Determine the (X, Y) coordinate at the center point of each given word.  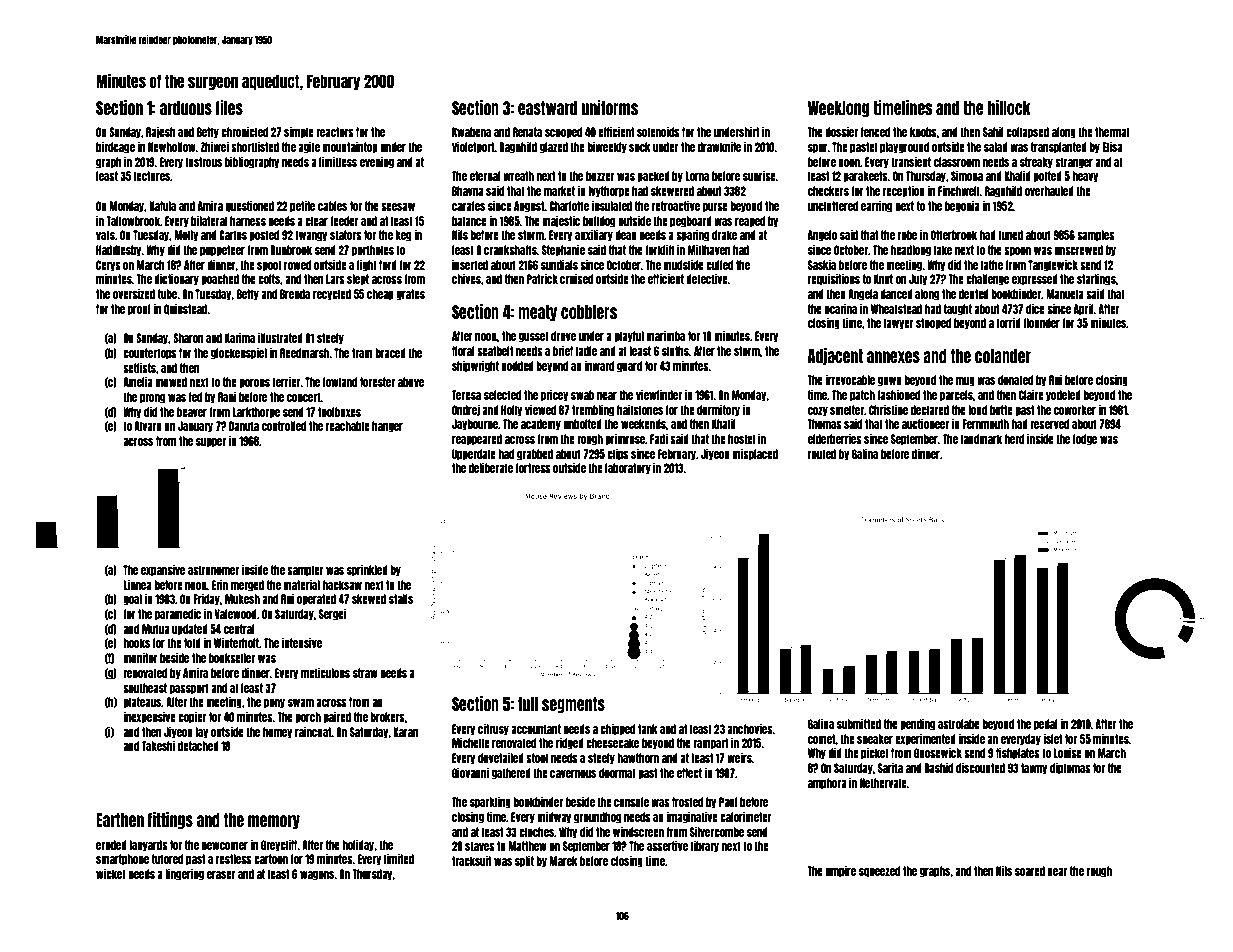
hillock (1009, 107)
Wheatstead (896, 309)
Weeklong (838, 109)
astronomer (213, 570)
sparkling (490, 803)
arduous (186, 108)
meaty (537, 313)
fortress (533, 468)
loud (977, 410)
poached (220, 280)
